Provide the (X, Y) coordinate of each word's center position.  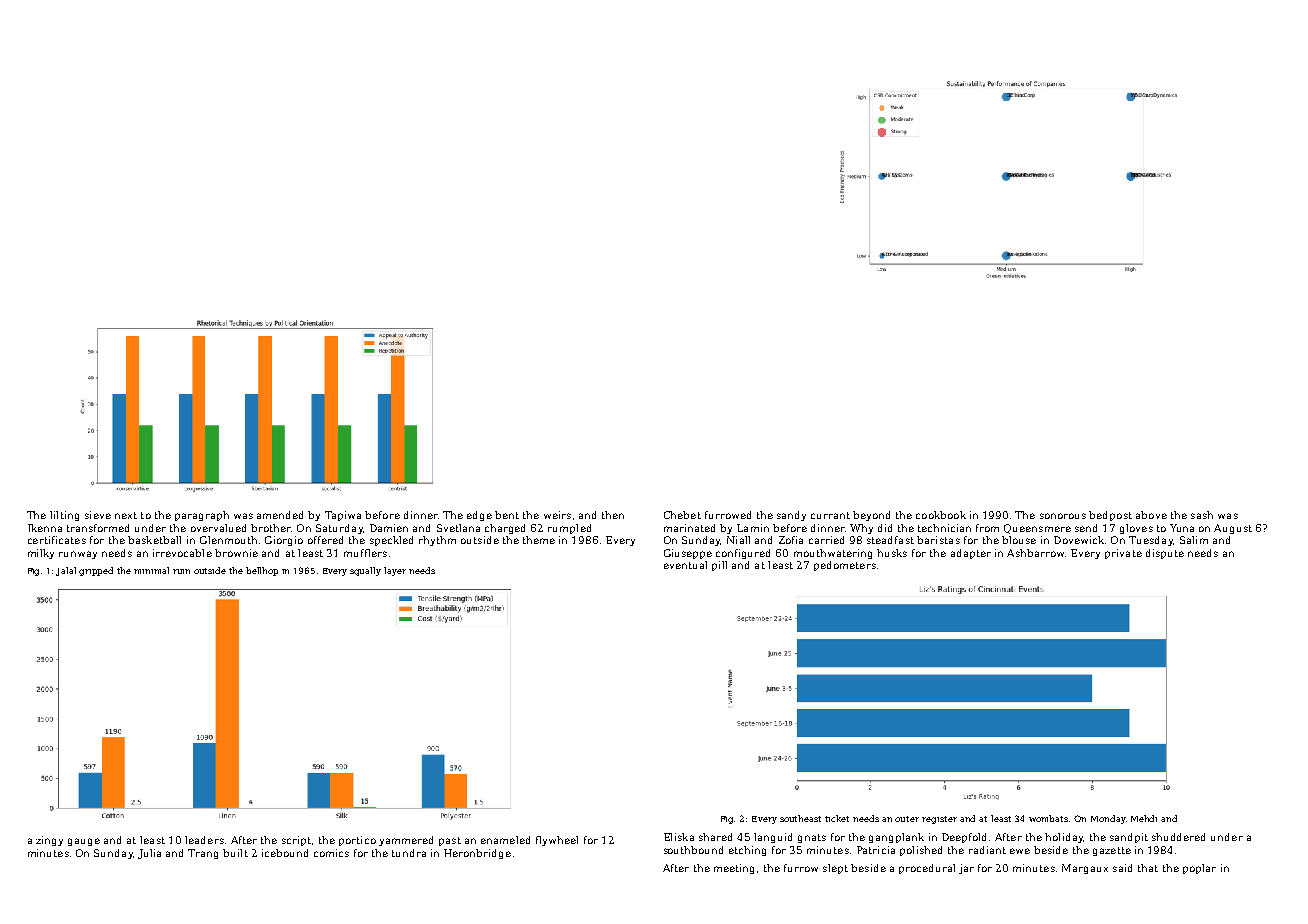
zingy (49, 841)
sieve (98, 515)
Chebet (682, 515)
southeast (800, 818)
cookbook (941, 515)
